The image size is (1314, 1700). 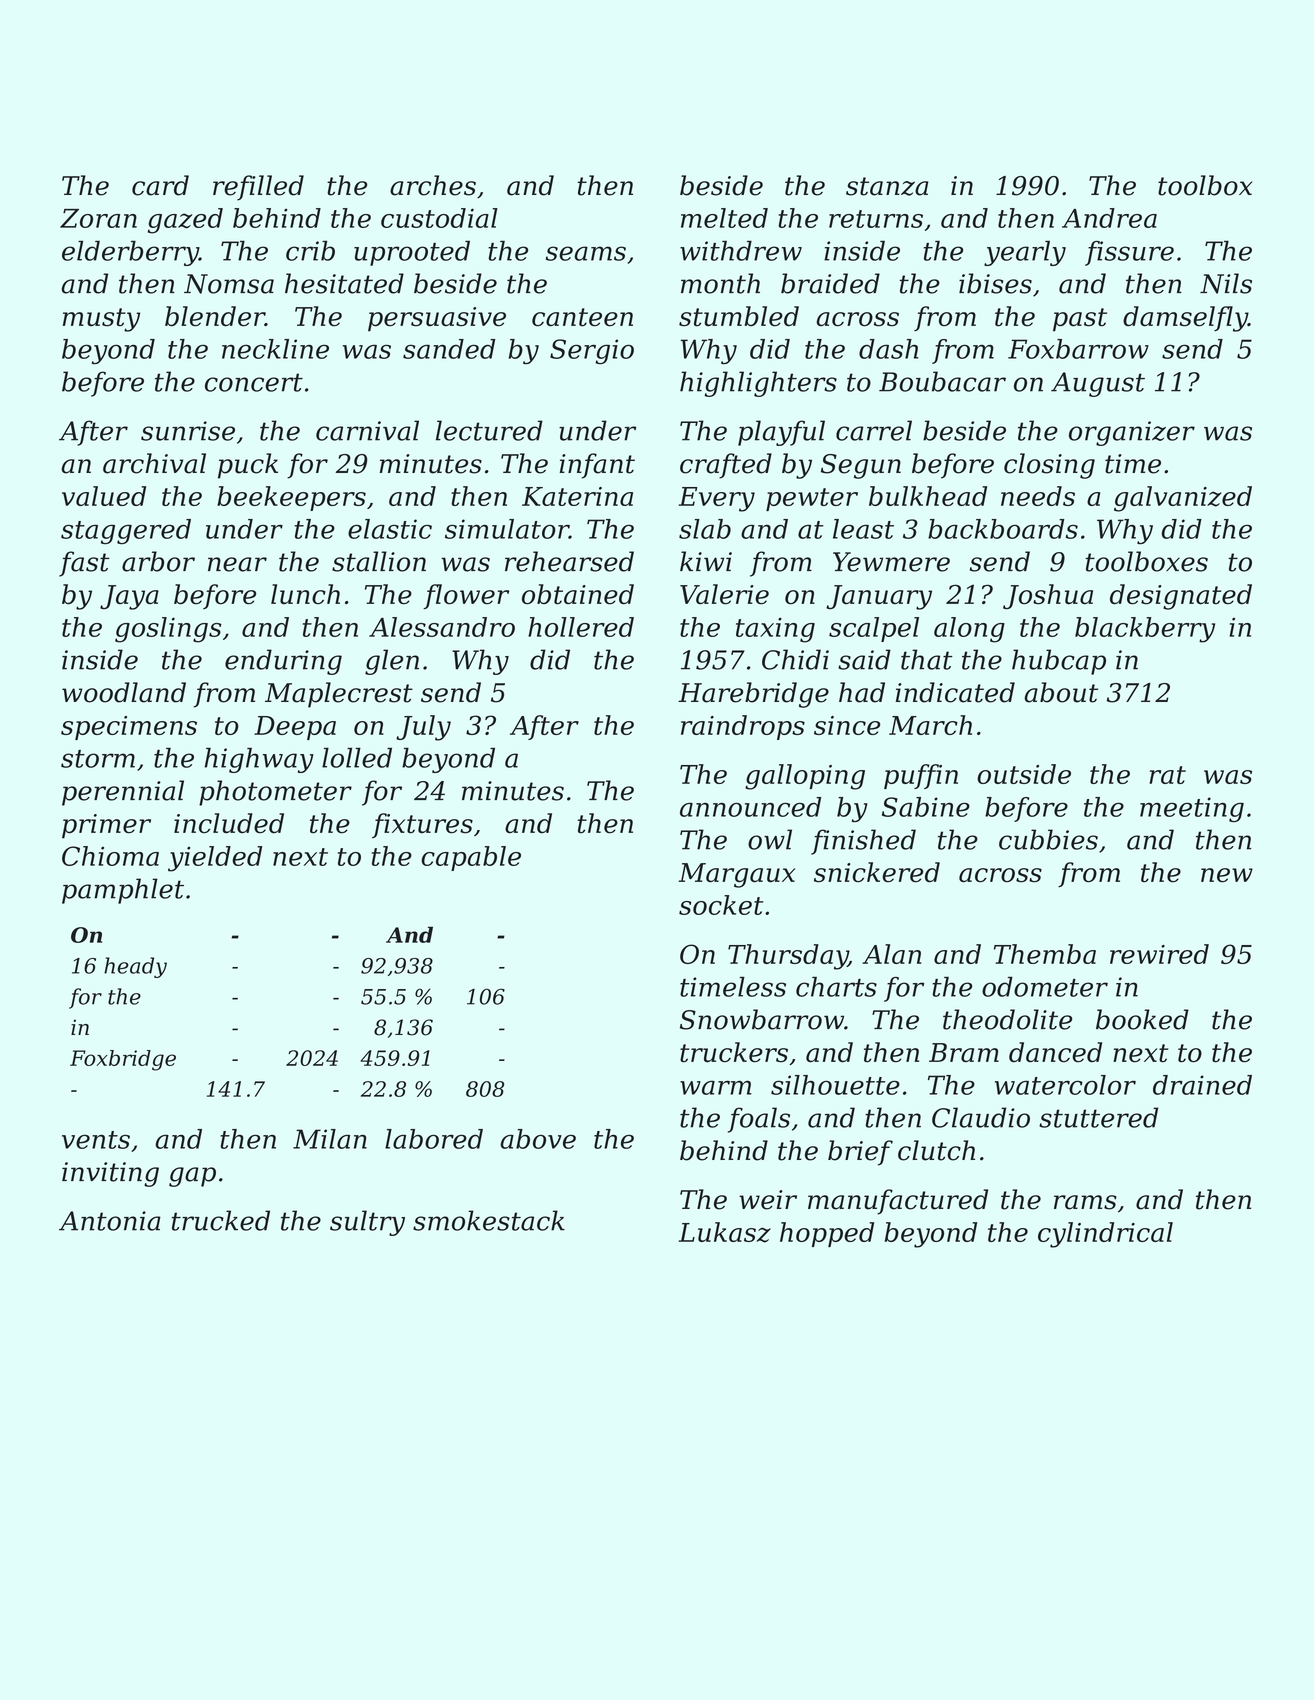 What do you see at coordinates (1045, 954) in the screenshot?
I see `Themba` at bounding box center [1045, 954].
